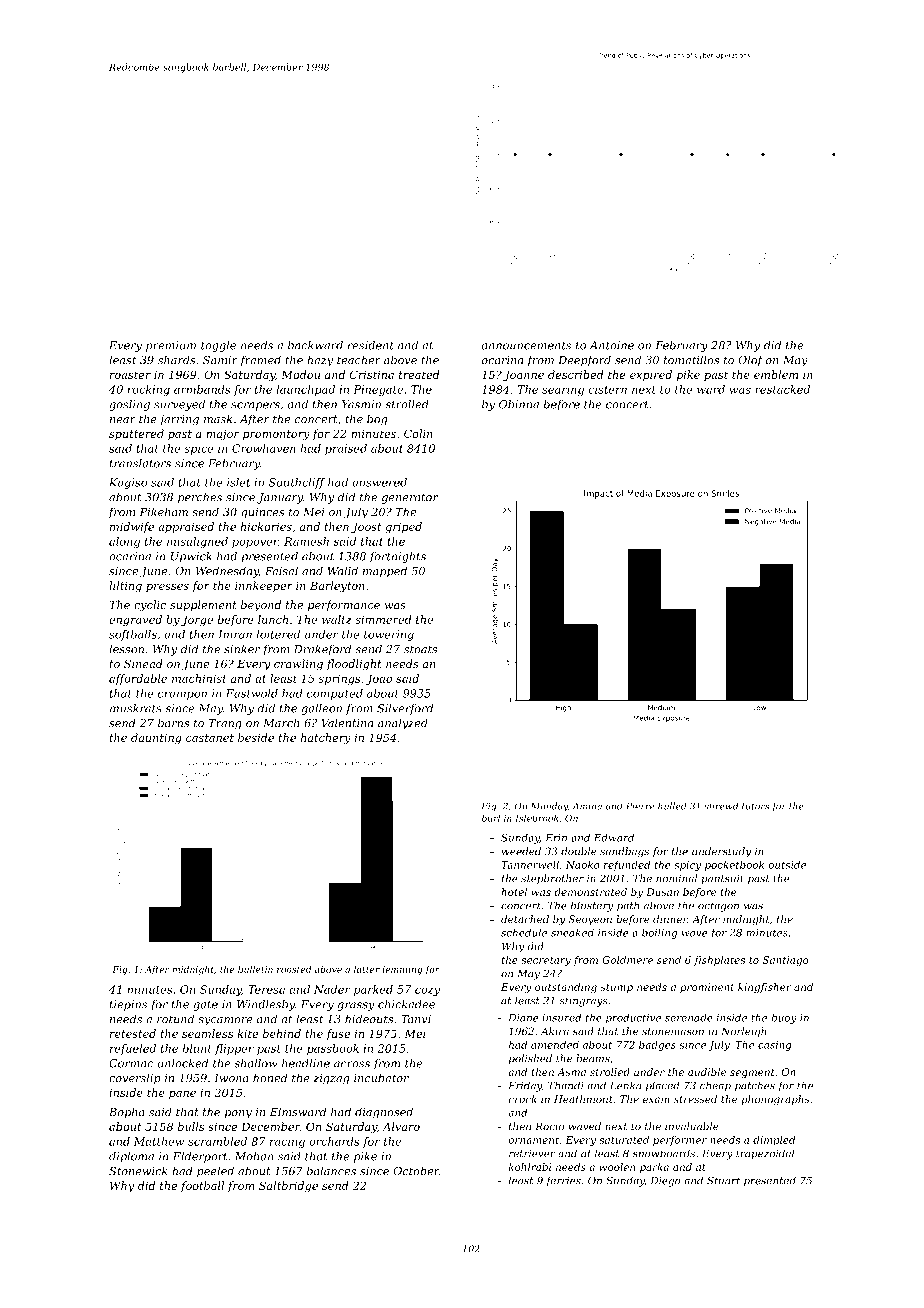  I want to click on racing, so click(287, 1142).
